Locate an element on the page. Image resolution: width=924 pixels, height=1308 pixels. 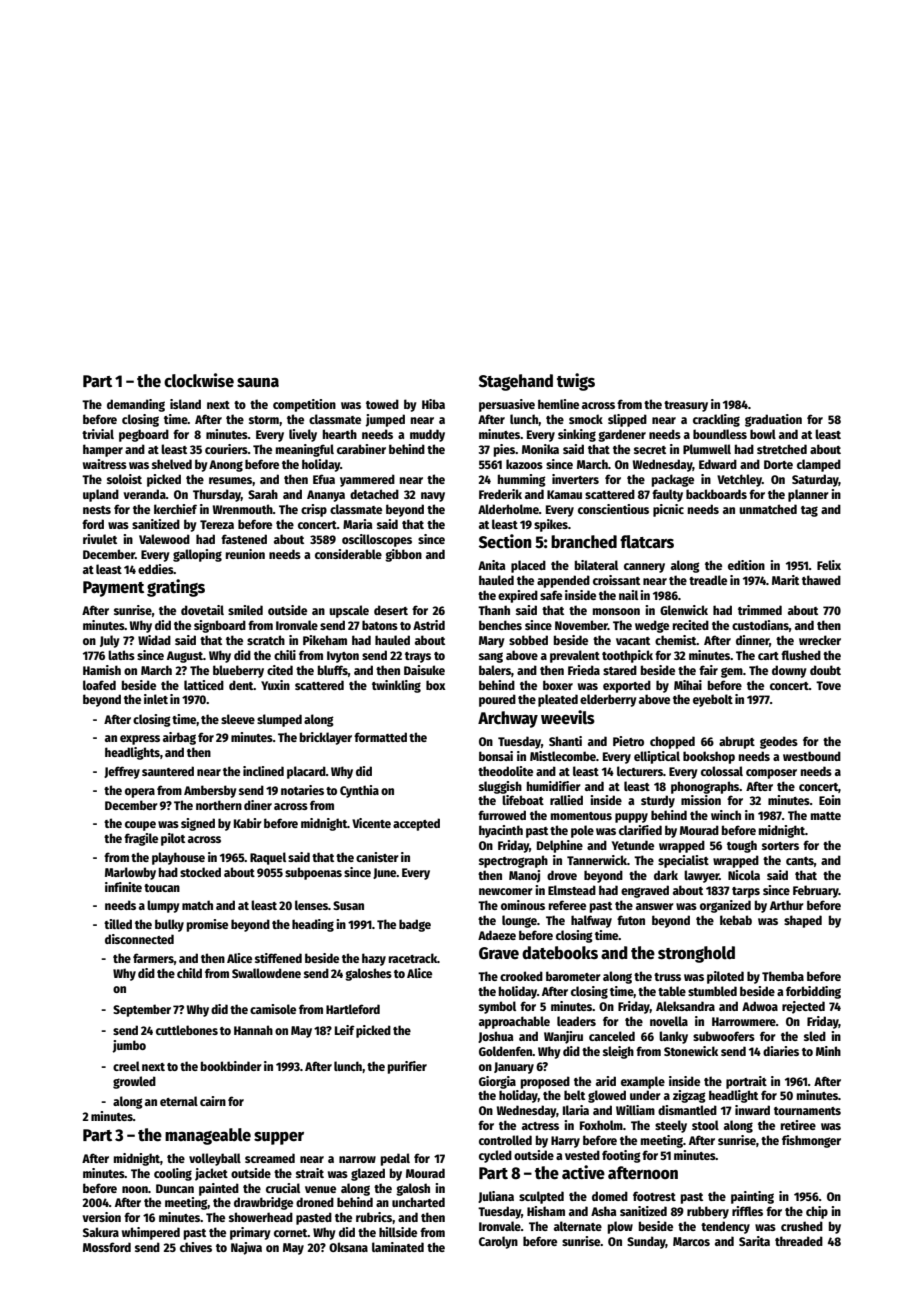
sauna is located at coordinates (258, 382).
